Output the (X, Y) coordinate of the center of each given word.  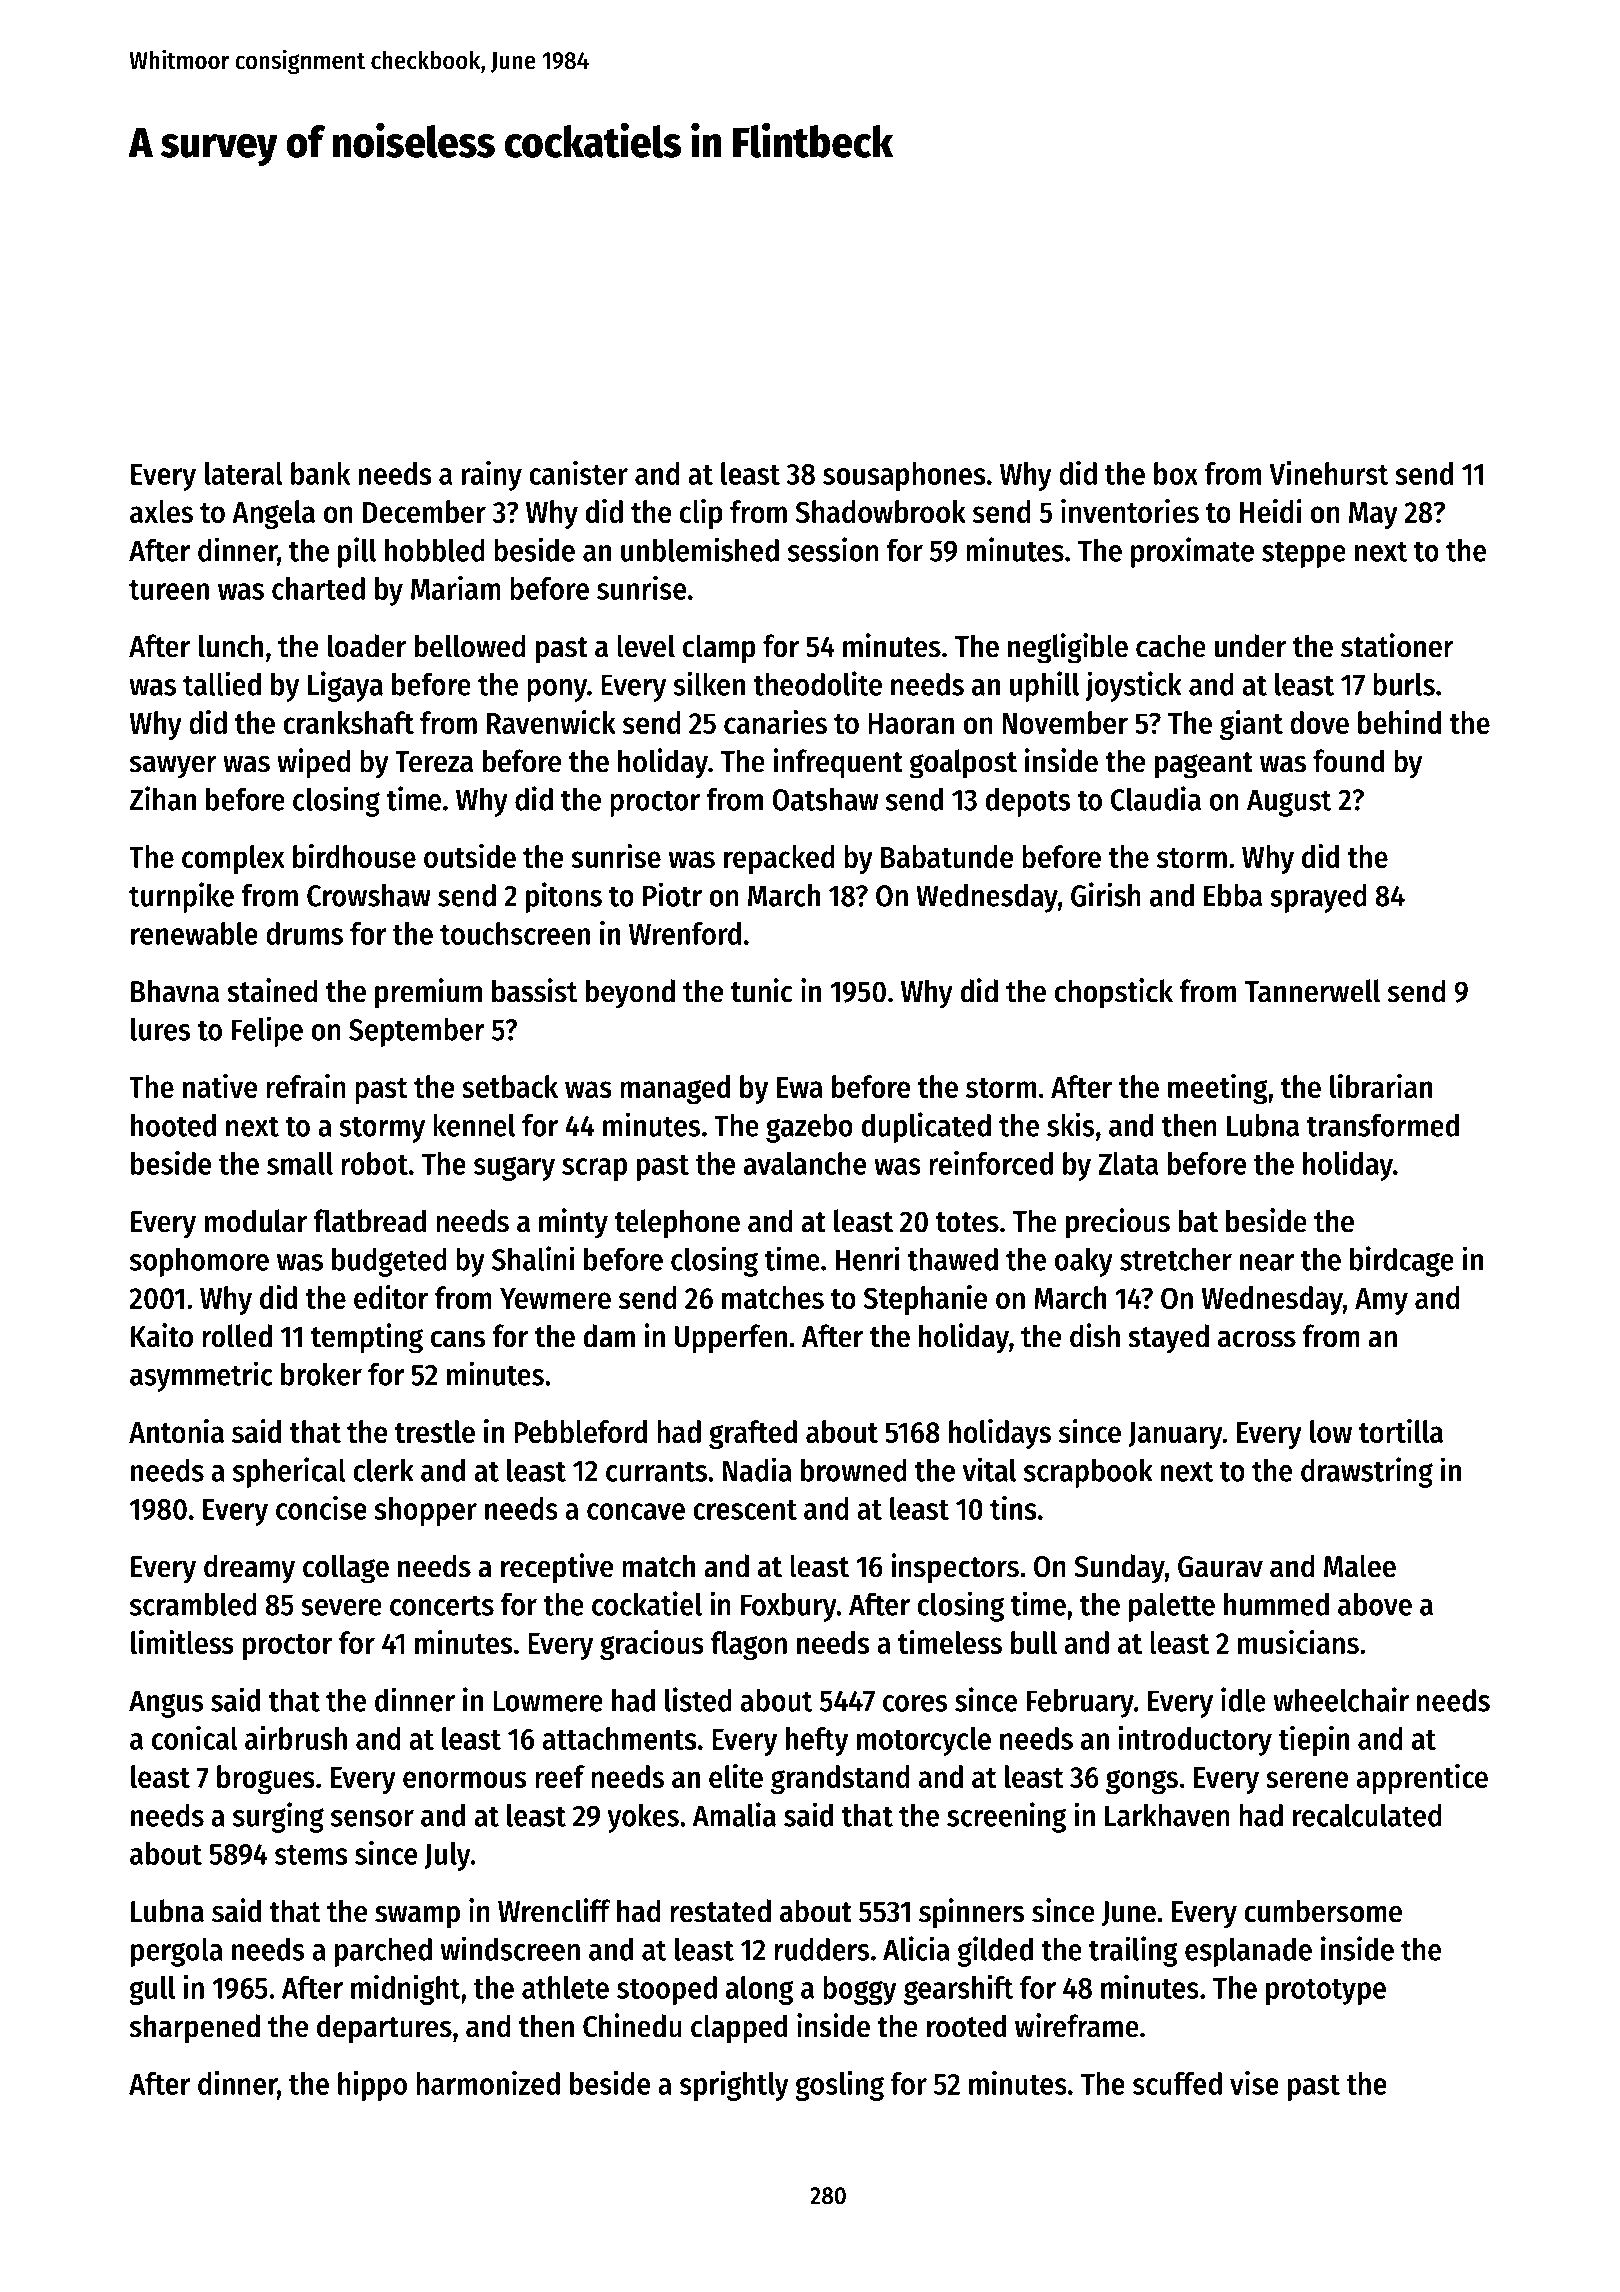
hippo (372, 2086)
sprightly (734, 2086)
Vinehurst (1329, 473)
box (1176, 473)
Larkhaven (1167, 1815)
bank (320, 473)
